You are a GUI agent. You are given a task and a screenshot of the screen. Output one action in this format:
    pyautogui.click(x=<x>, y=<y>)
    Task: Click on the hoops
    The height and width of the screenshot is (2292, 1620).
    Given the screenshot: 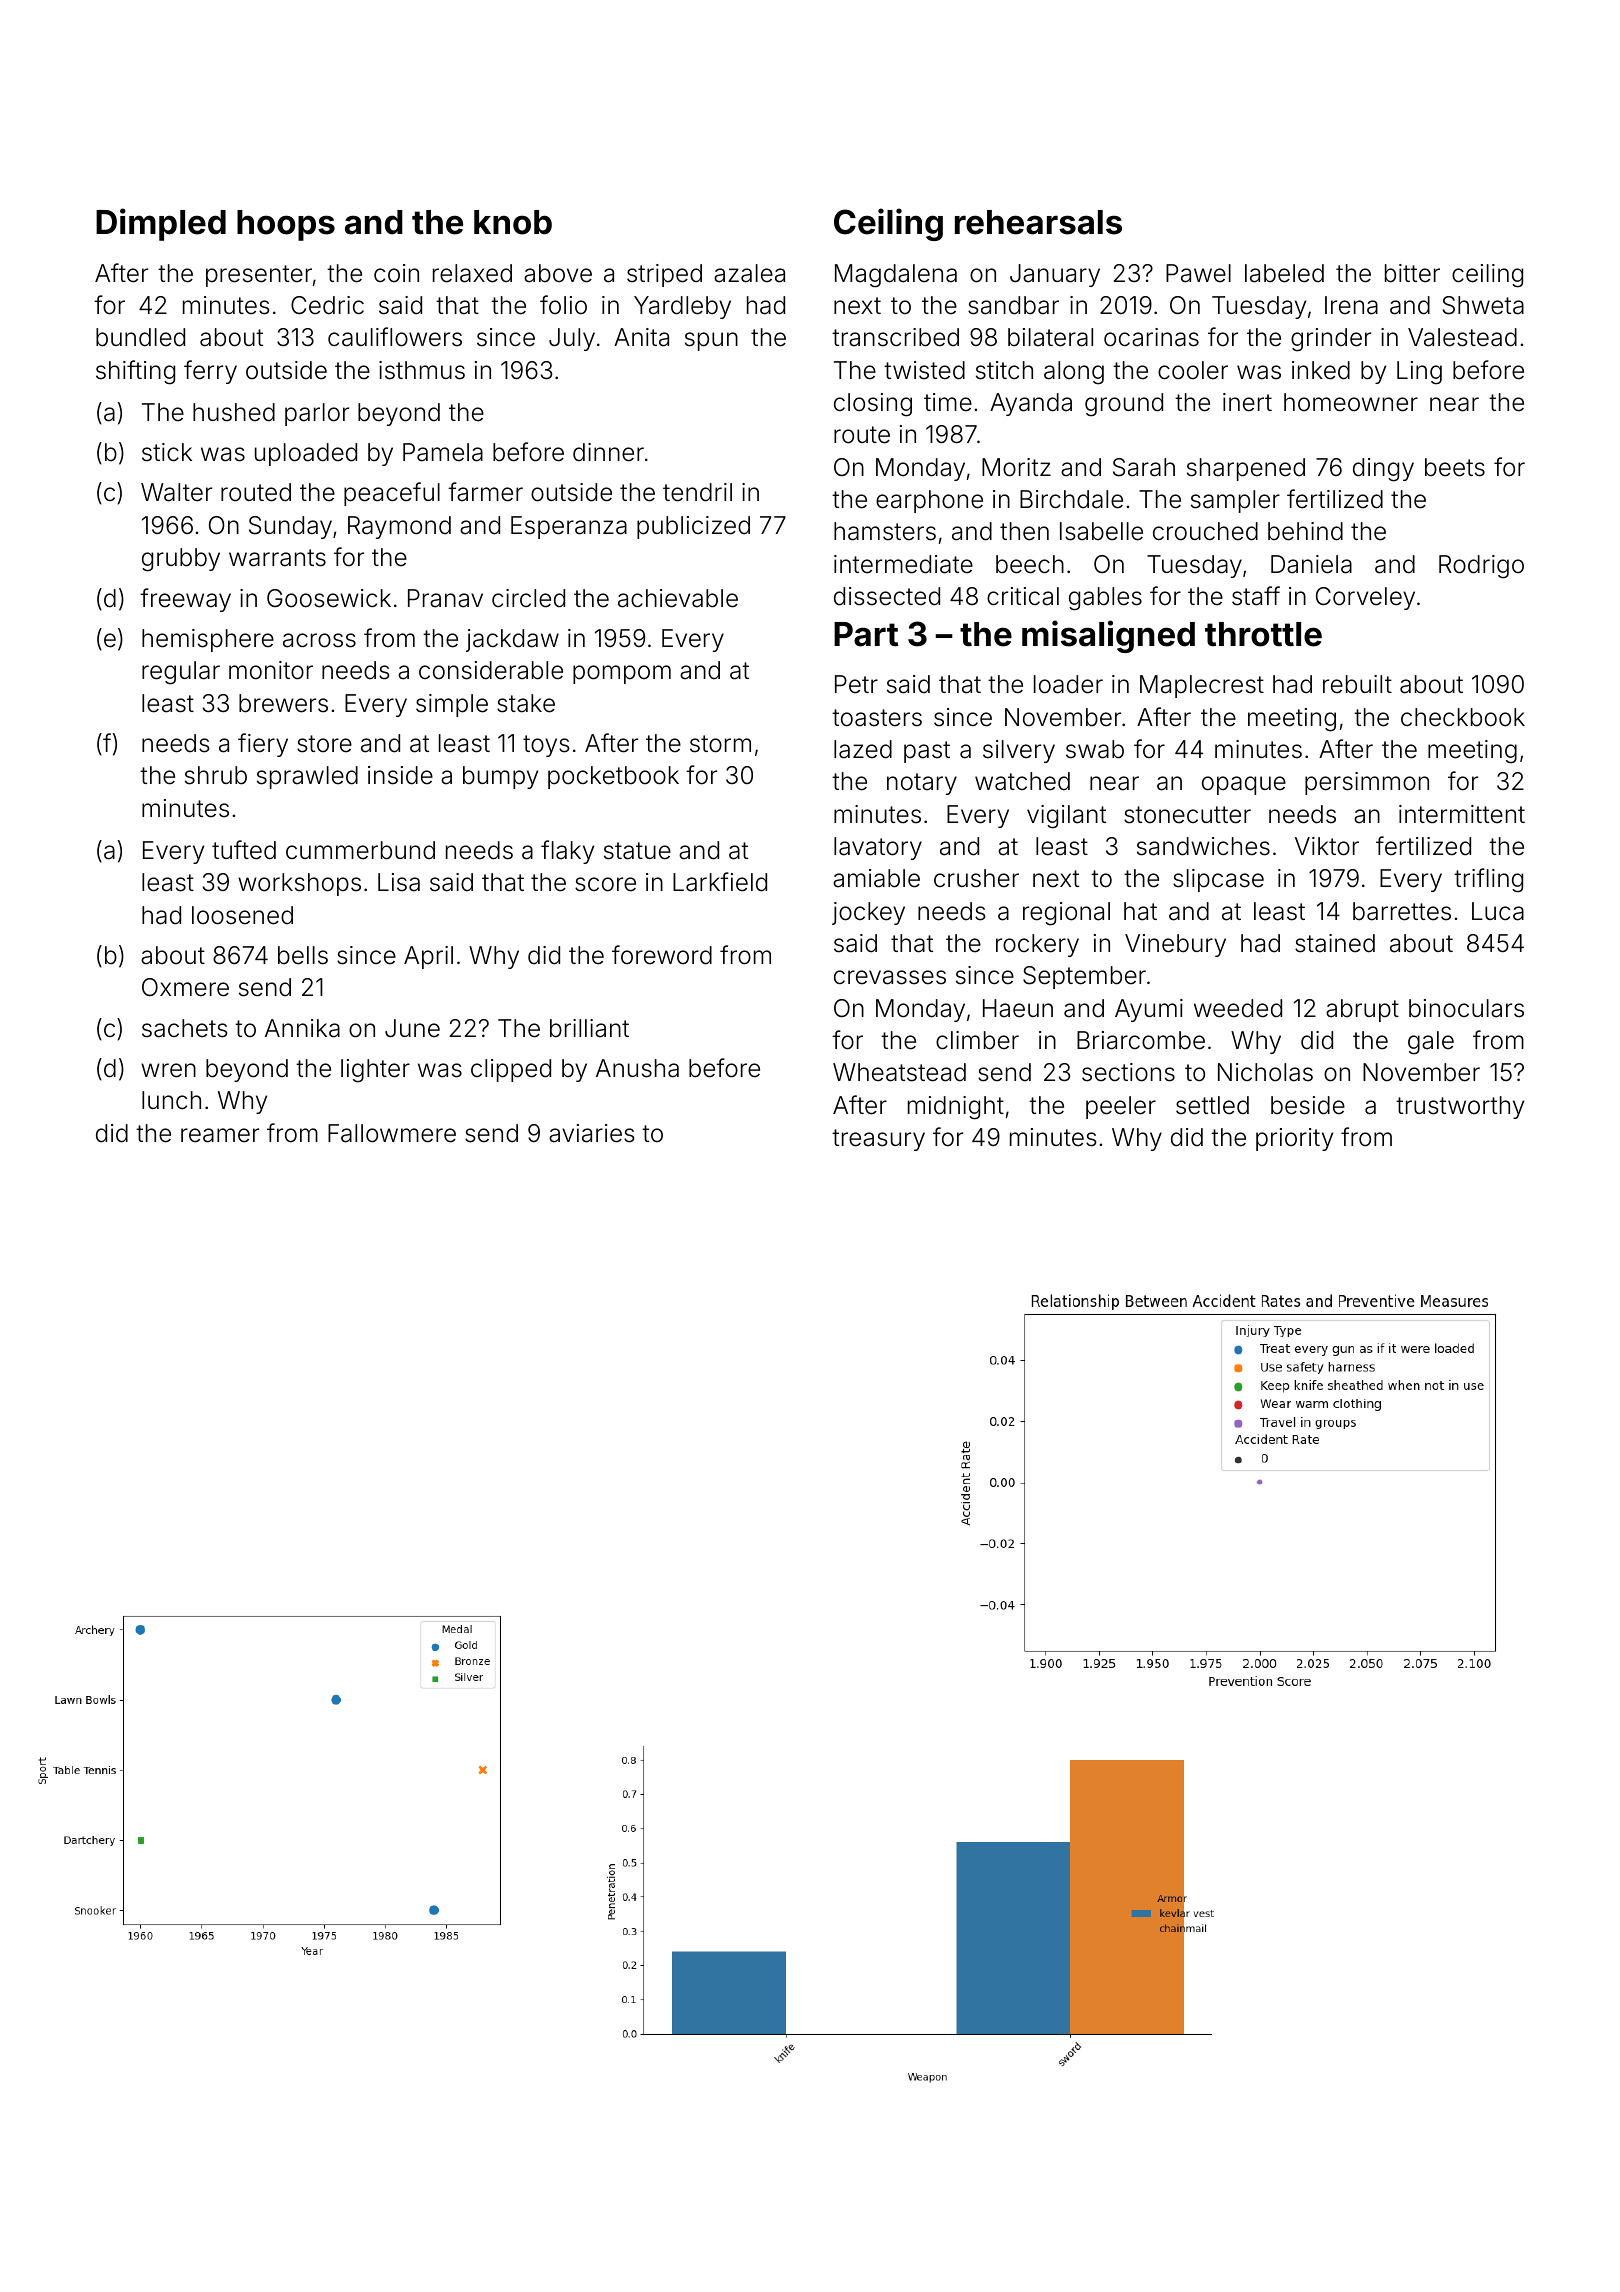 What is the action you would take?
    pyautogui.click(x=286, y=225)
